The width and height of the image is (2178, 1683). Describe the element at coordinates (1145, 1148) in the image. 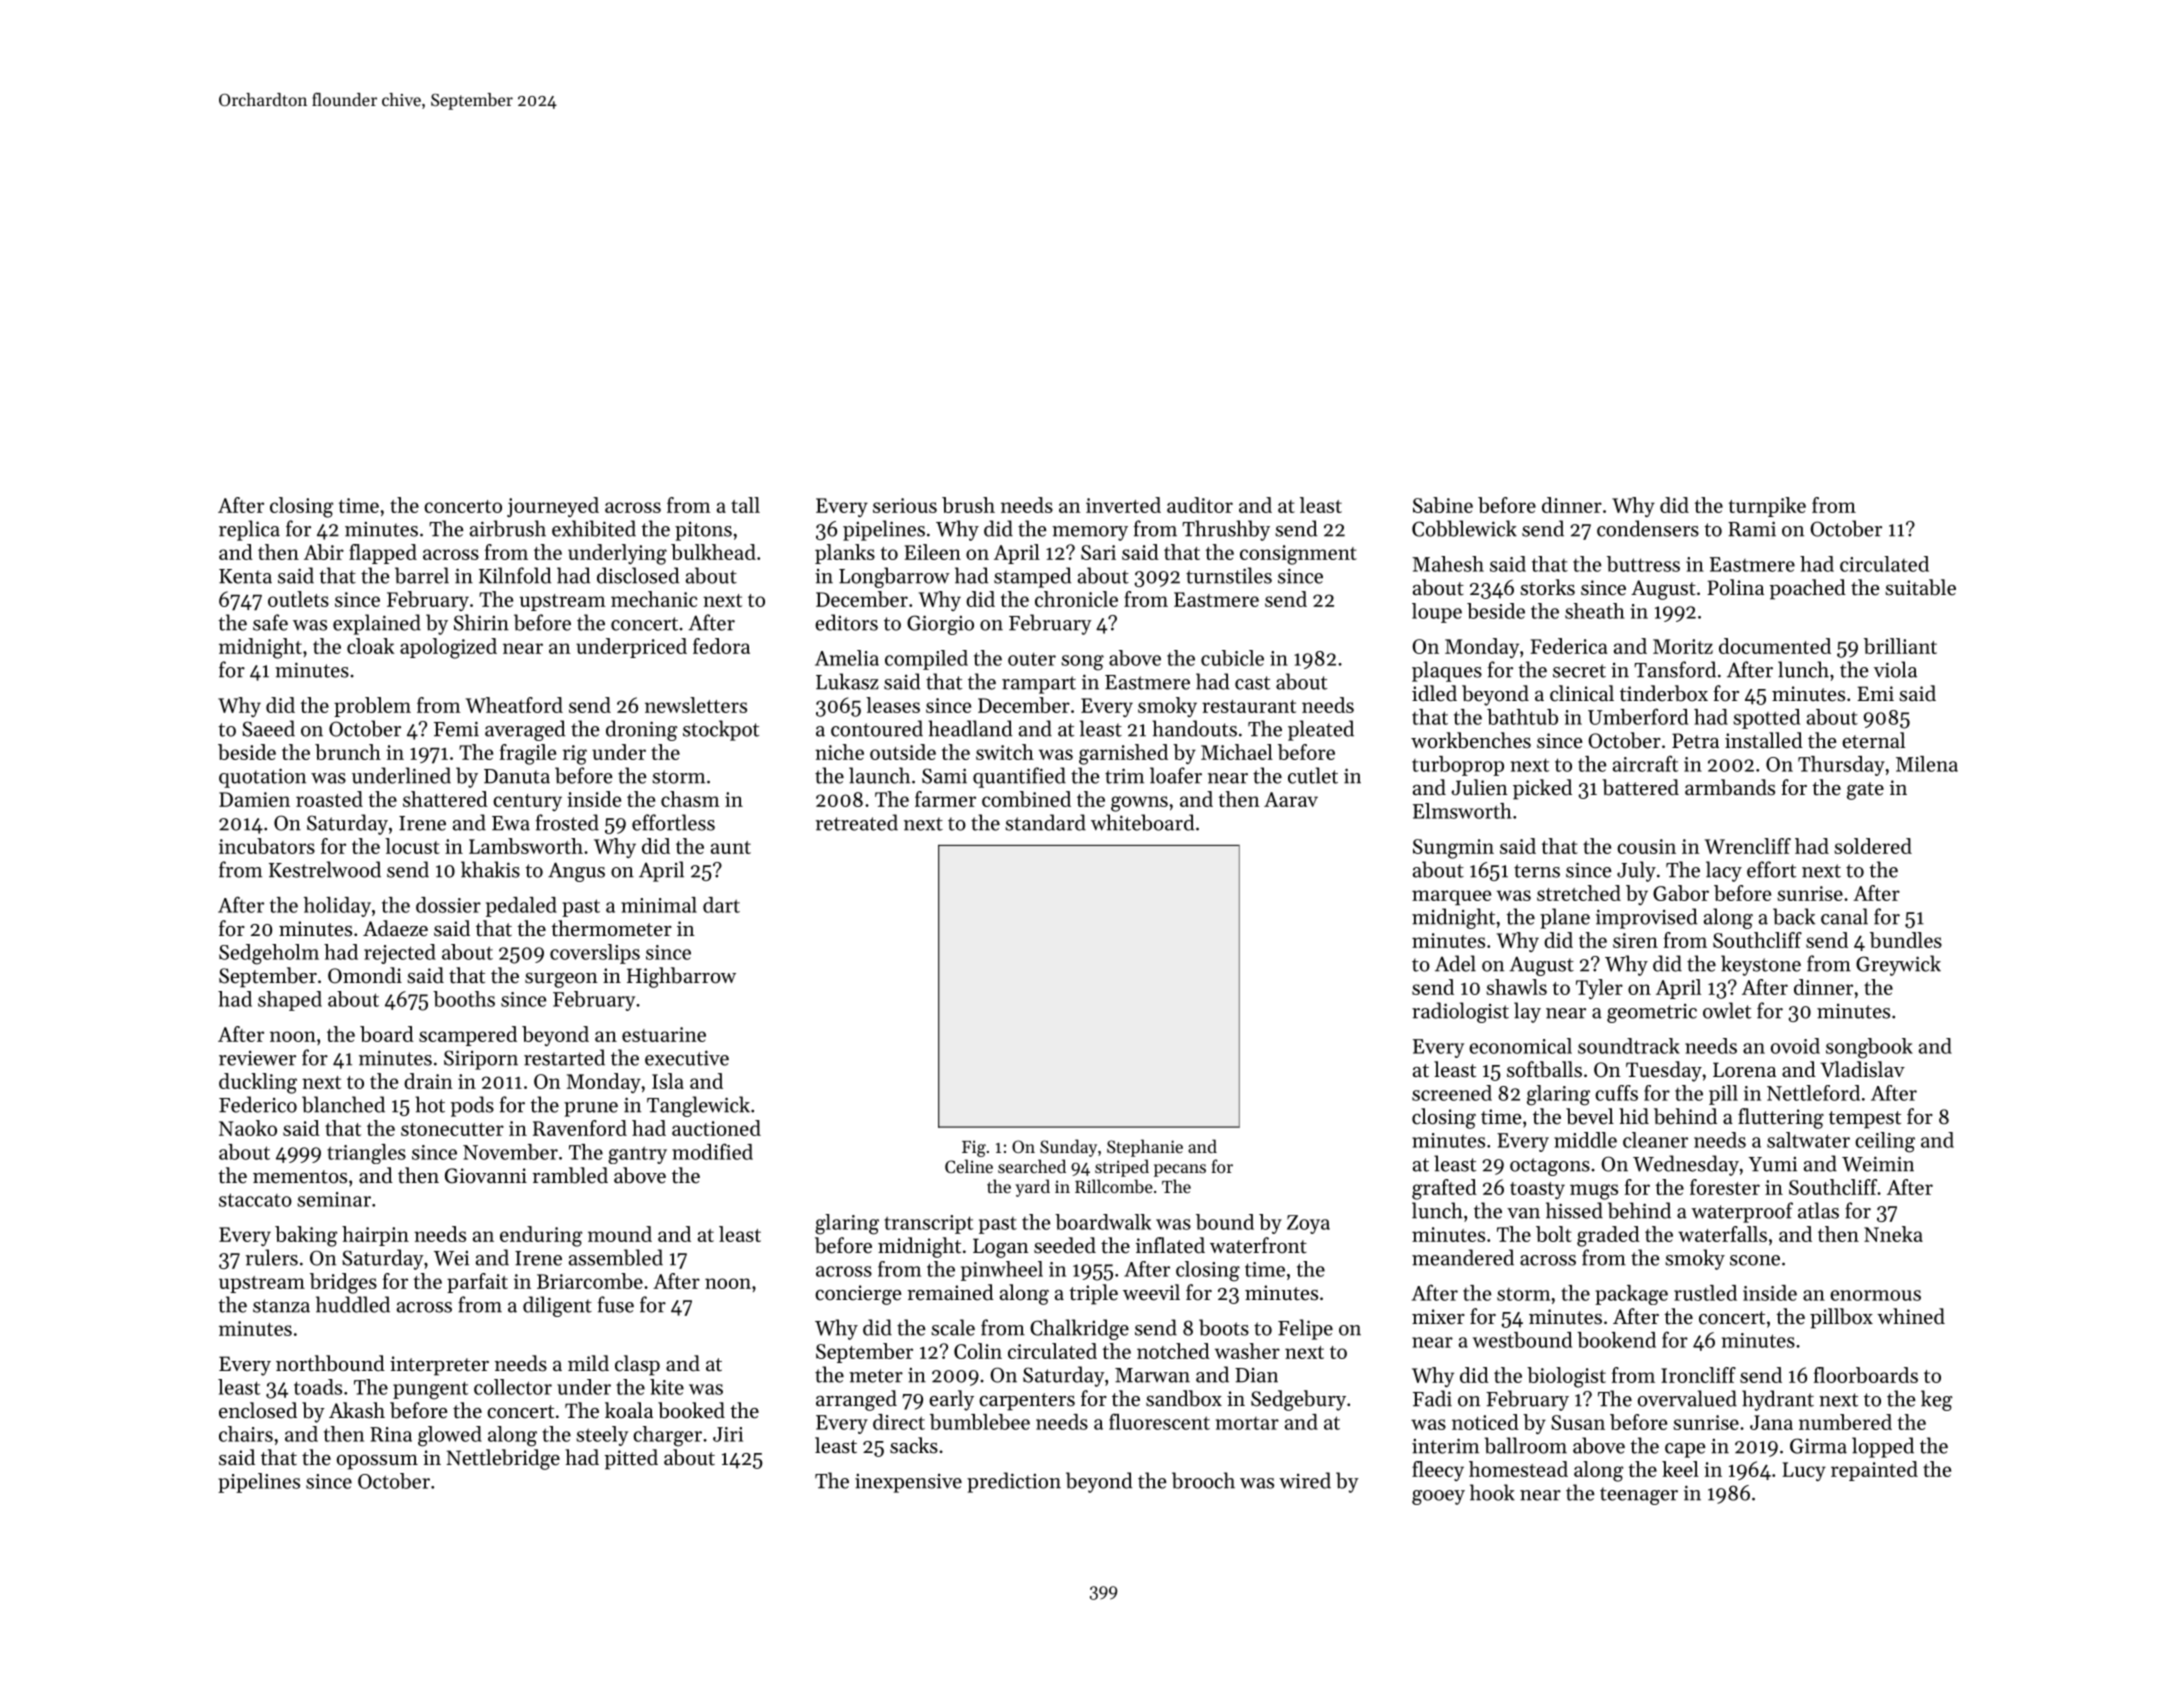

I see `Stephanie` at that location.
